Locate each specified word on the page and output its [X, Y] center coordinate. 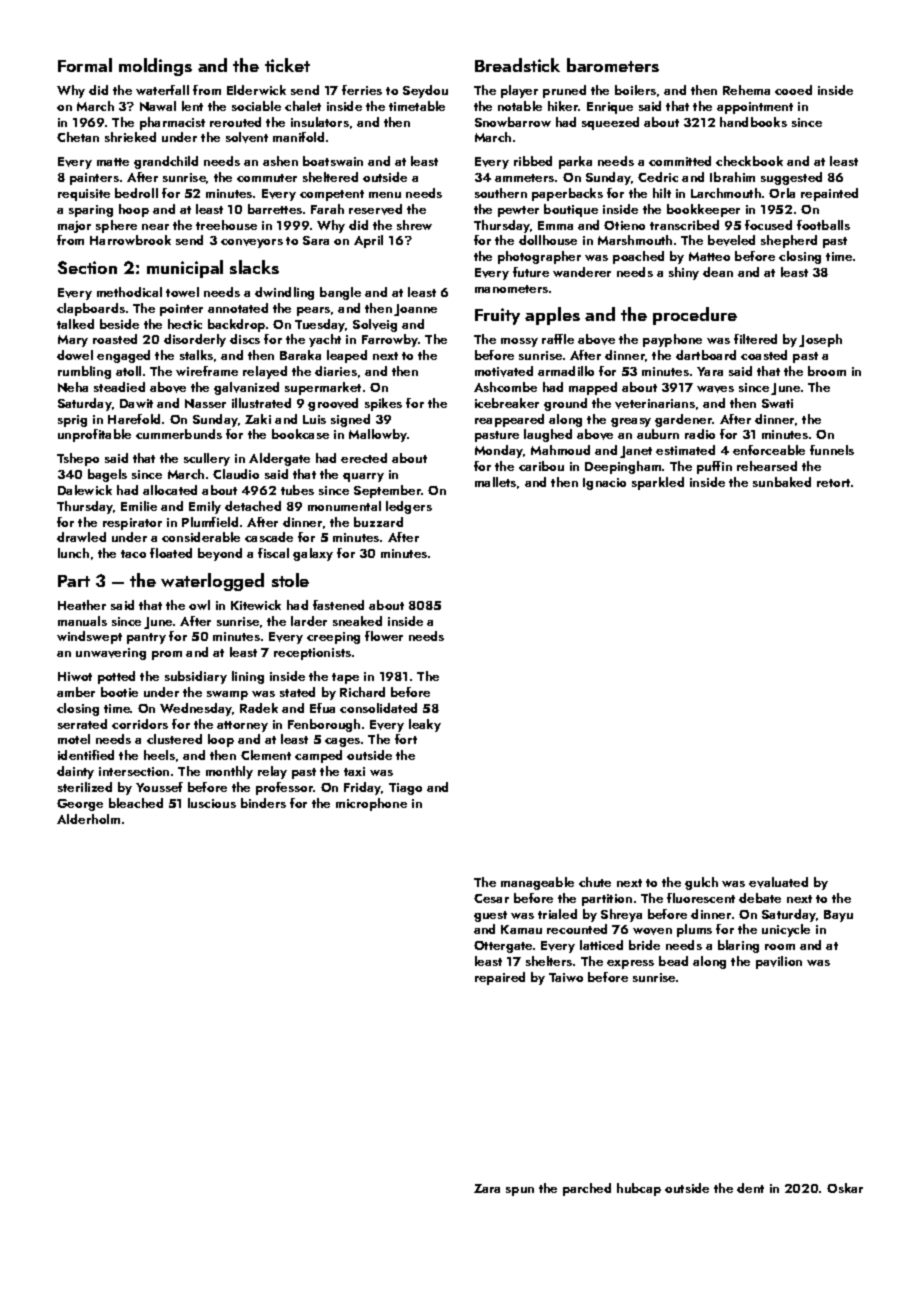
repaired [500, 978]
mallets [495, 482]
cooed [793, 90]
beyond [220, 554]
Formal [85, 65]
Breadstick [517, 65]
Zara [487, 1188]
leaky [425, 725]
